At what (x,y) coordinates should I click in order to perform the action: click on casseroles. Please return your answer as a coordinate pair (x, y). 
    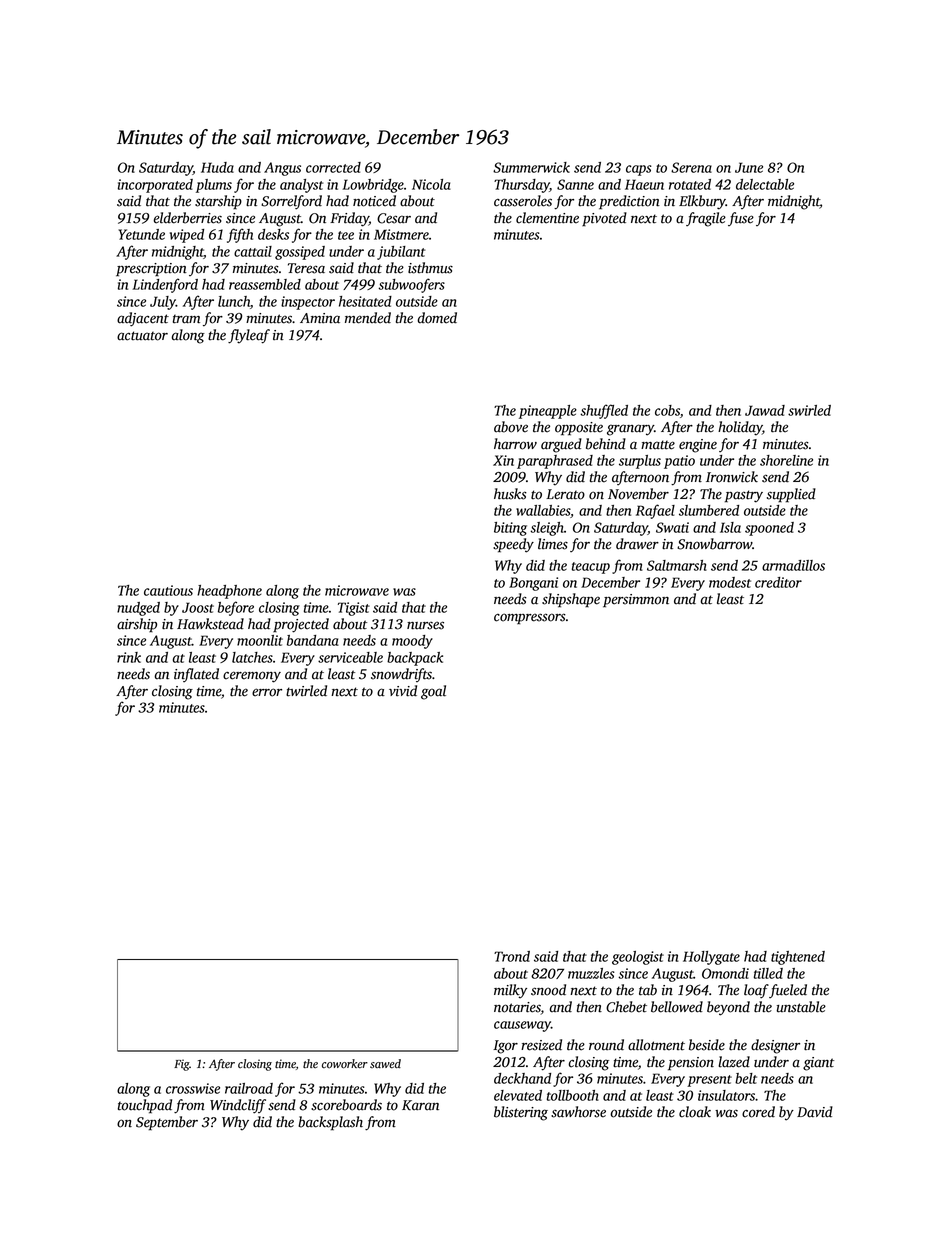
    Looking at the image, I should click on (523, 201).
